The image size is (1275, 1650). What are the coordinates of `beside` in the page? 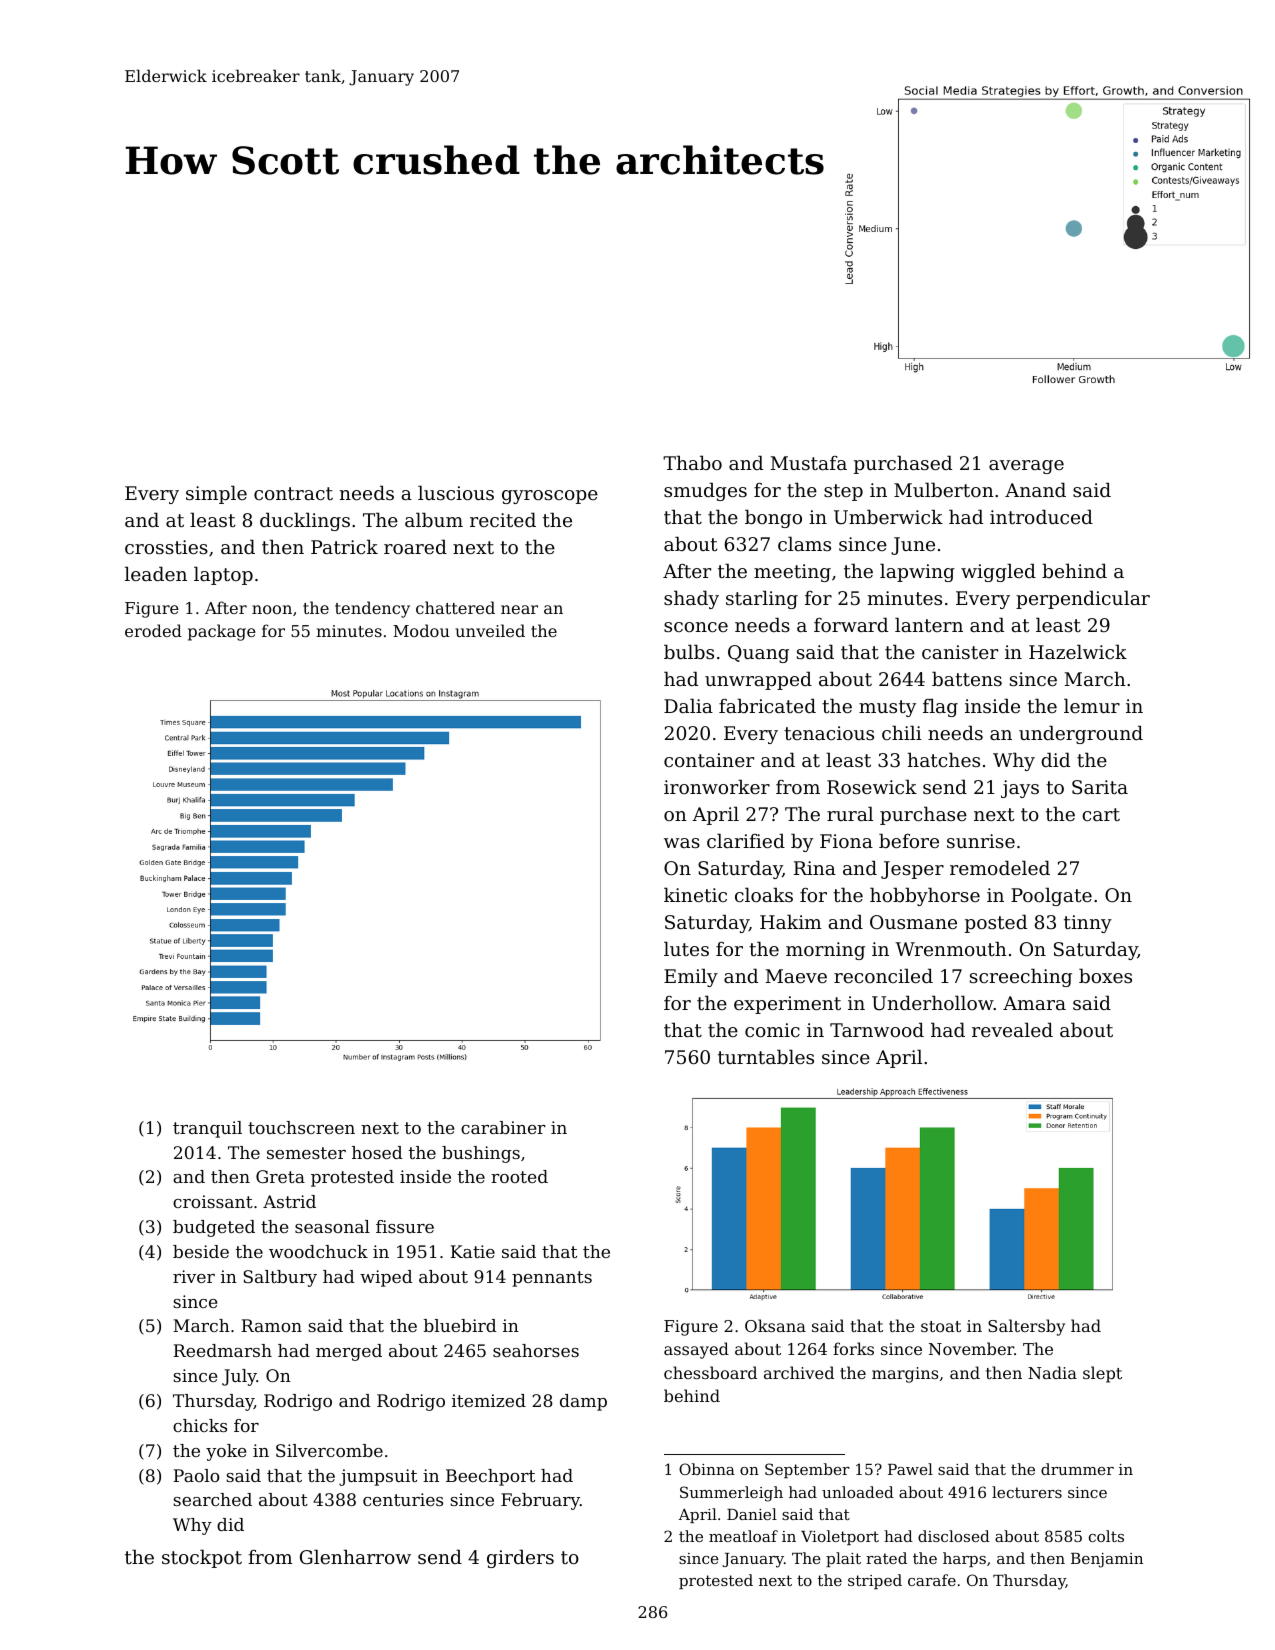 It's located at (201, 1251).
